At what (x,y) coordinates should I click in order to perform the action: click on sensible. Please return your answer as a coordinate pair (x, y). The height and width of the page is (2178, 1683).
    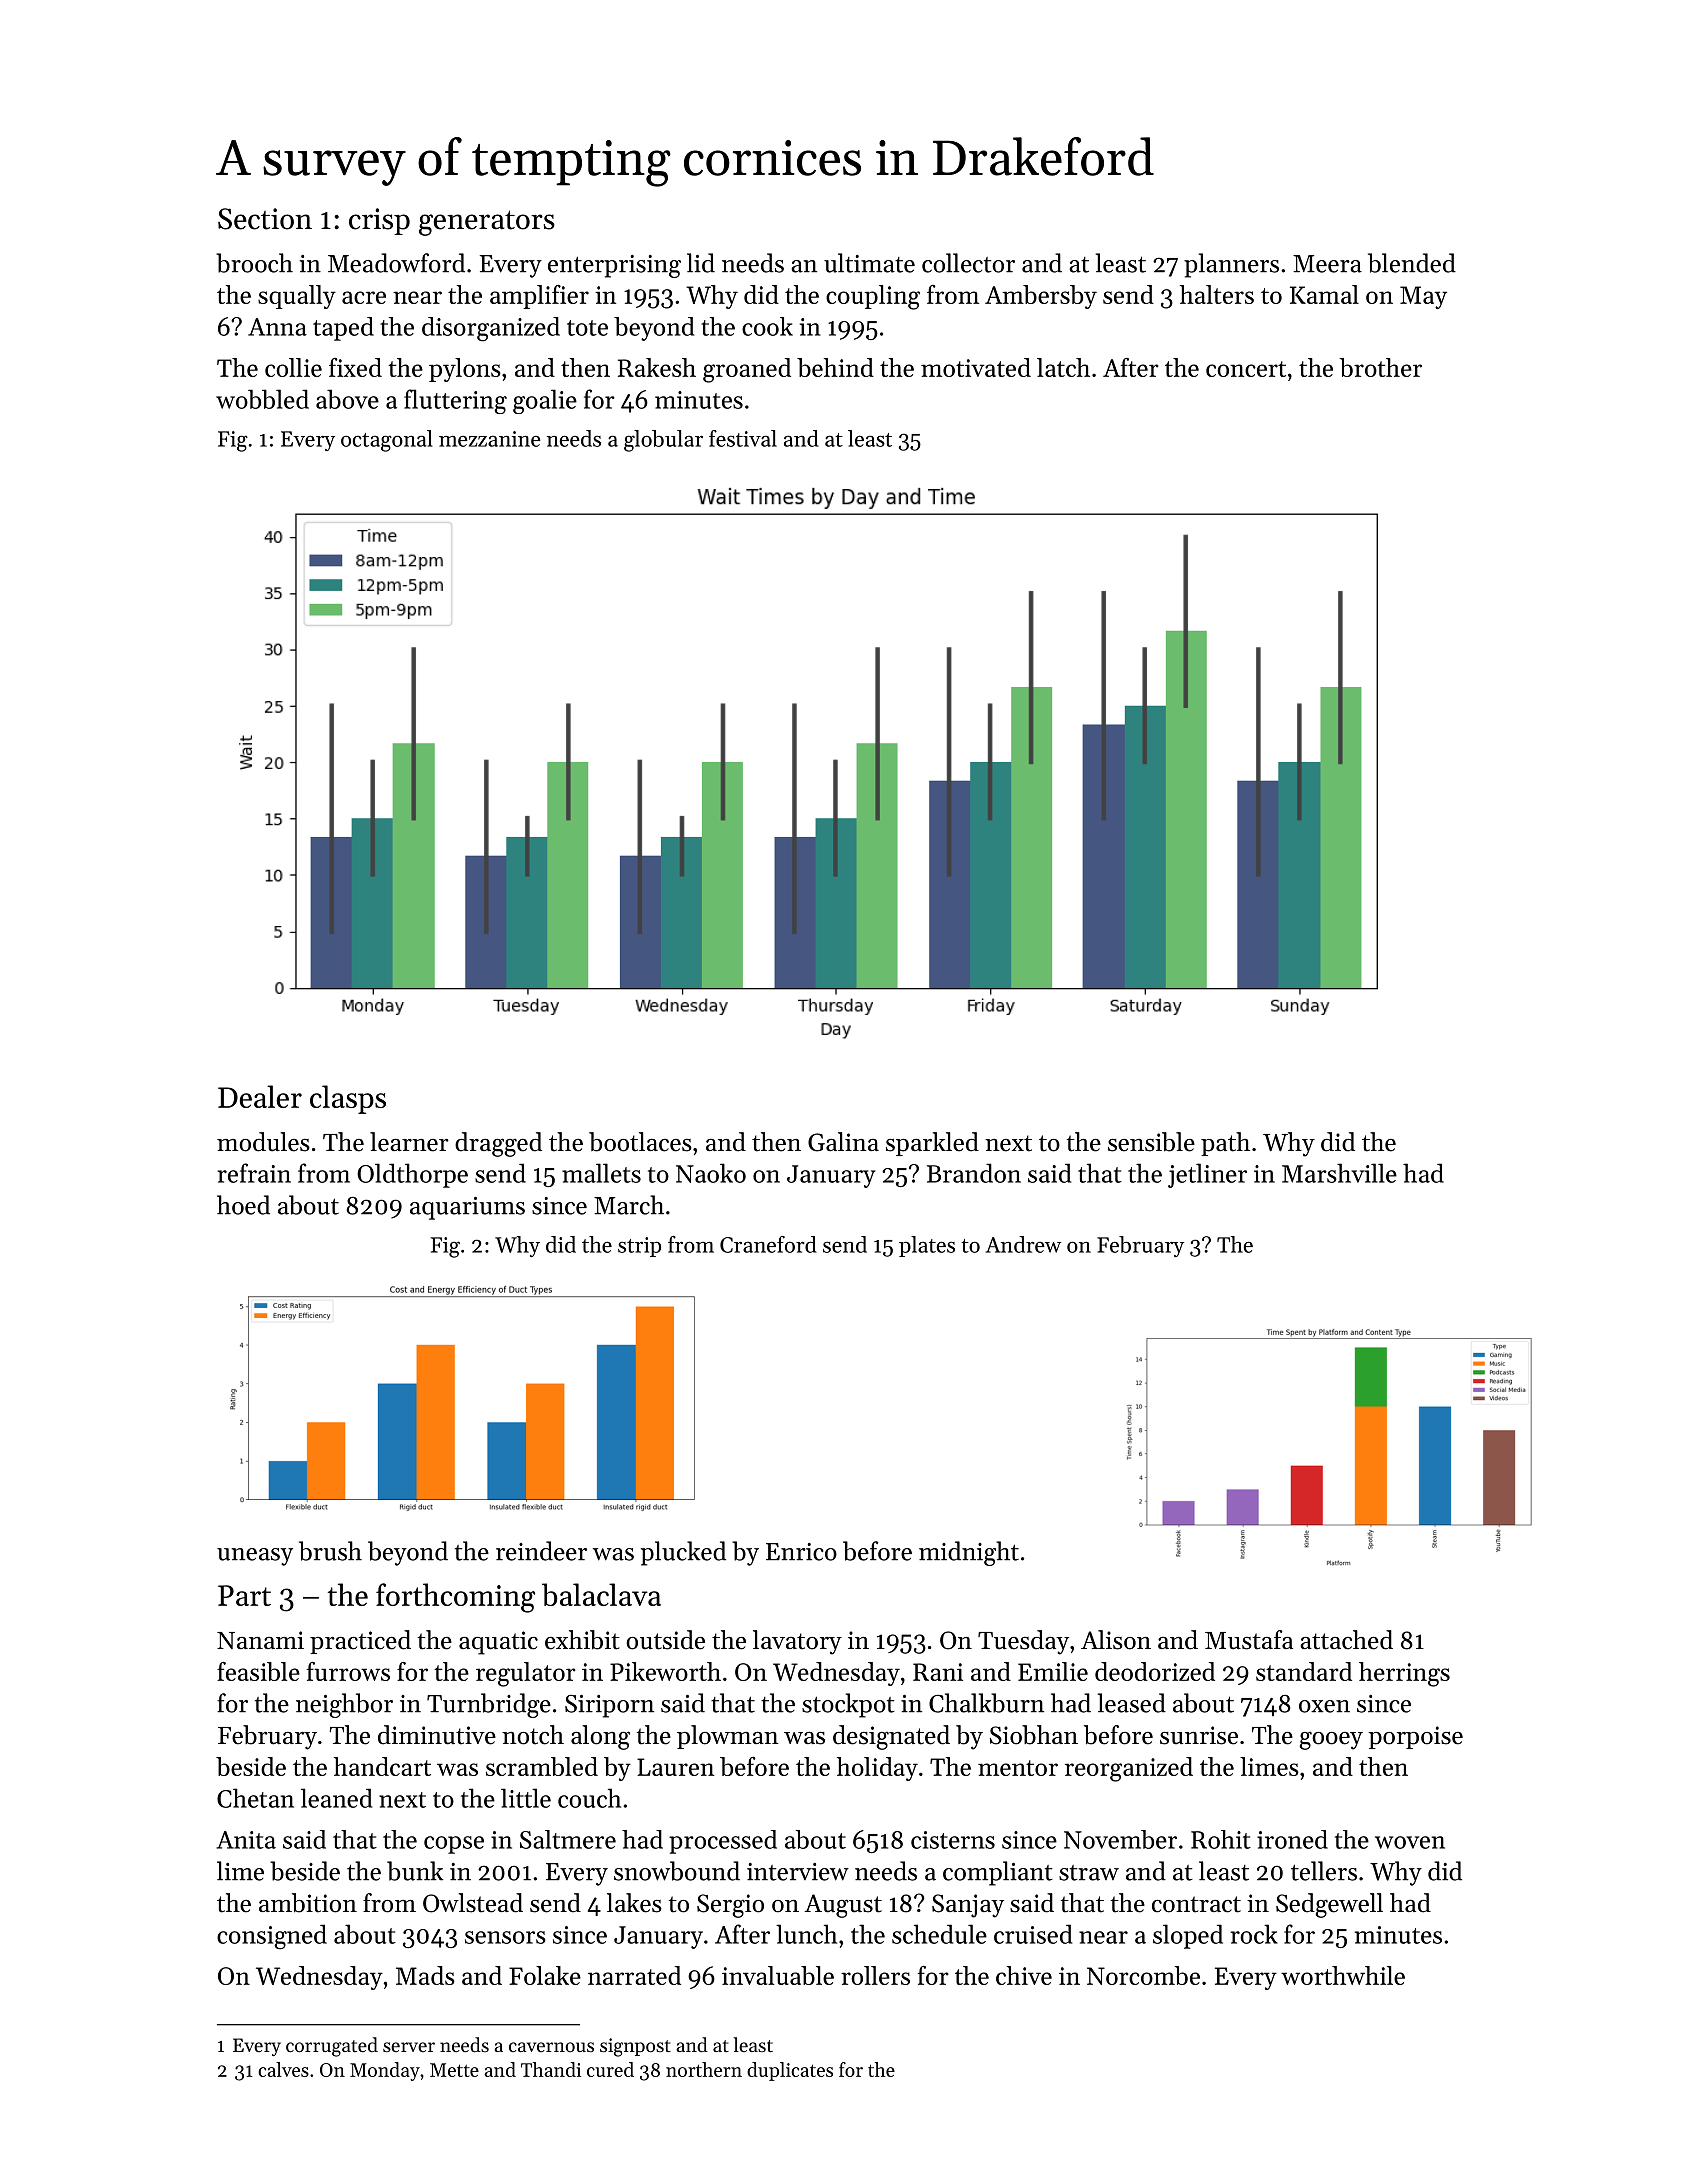
    Looking at the image, I should click on (1151, 1142).
